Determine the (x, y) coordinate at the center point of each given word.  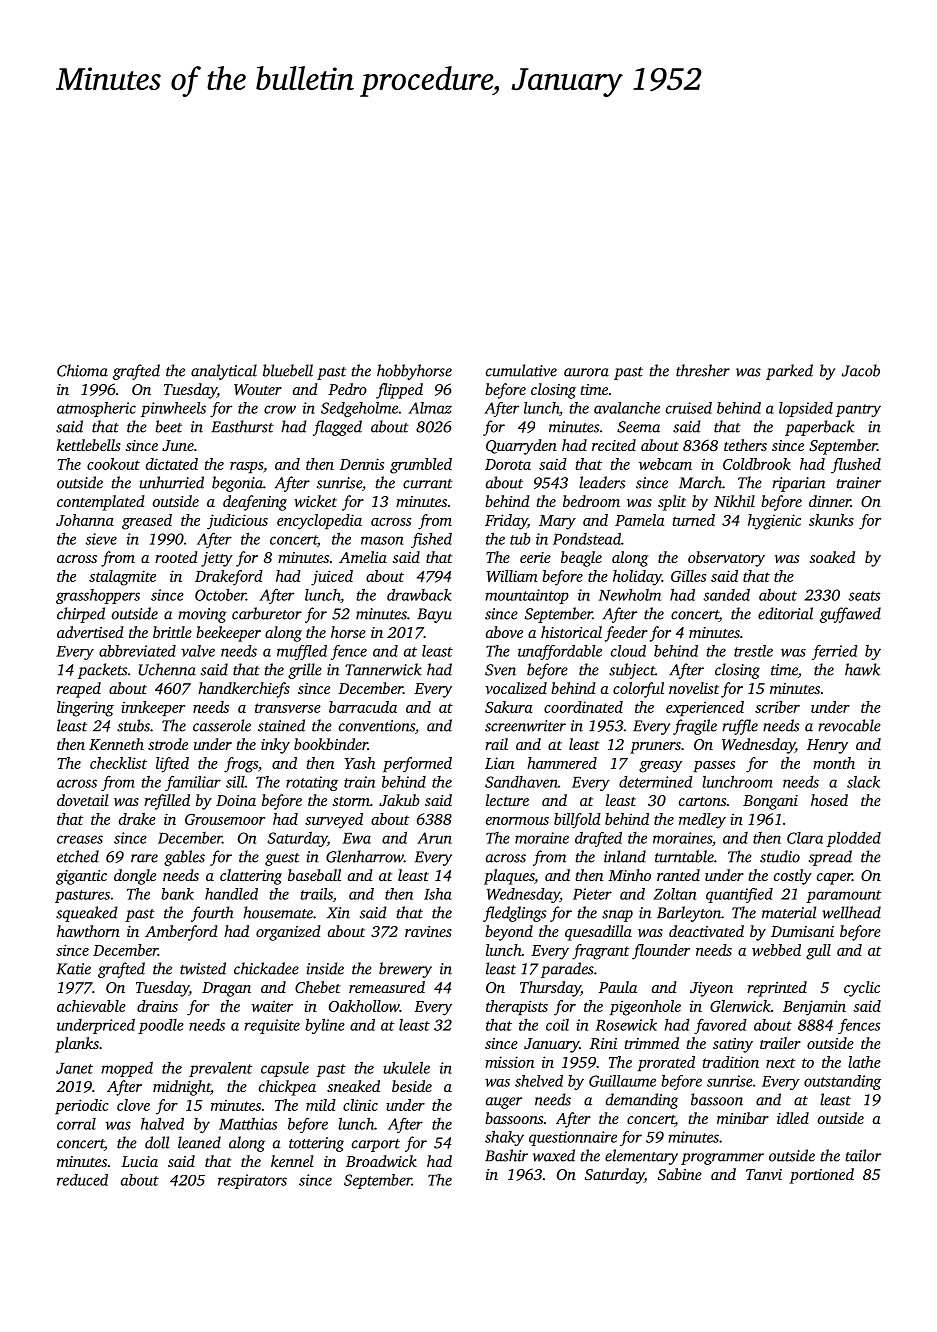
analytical (224, 372)
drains (157, 1006)
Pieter (592, 894)
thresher (703, 370)
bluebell (288, 370)
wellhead (851, 912)
